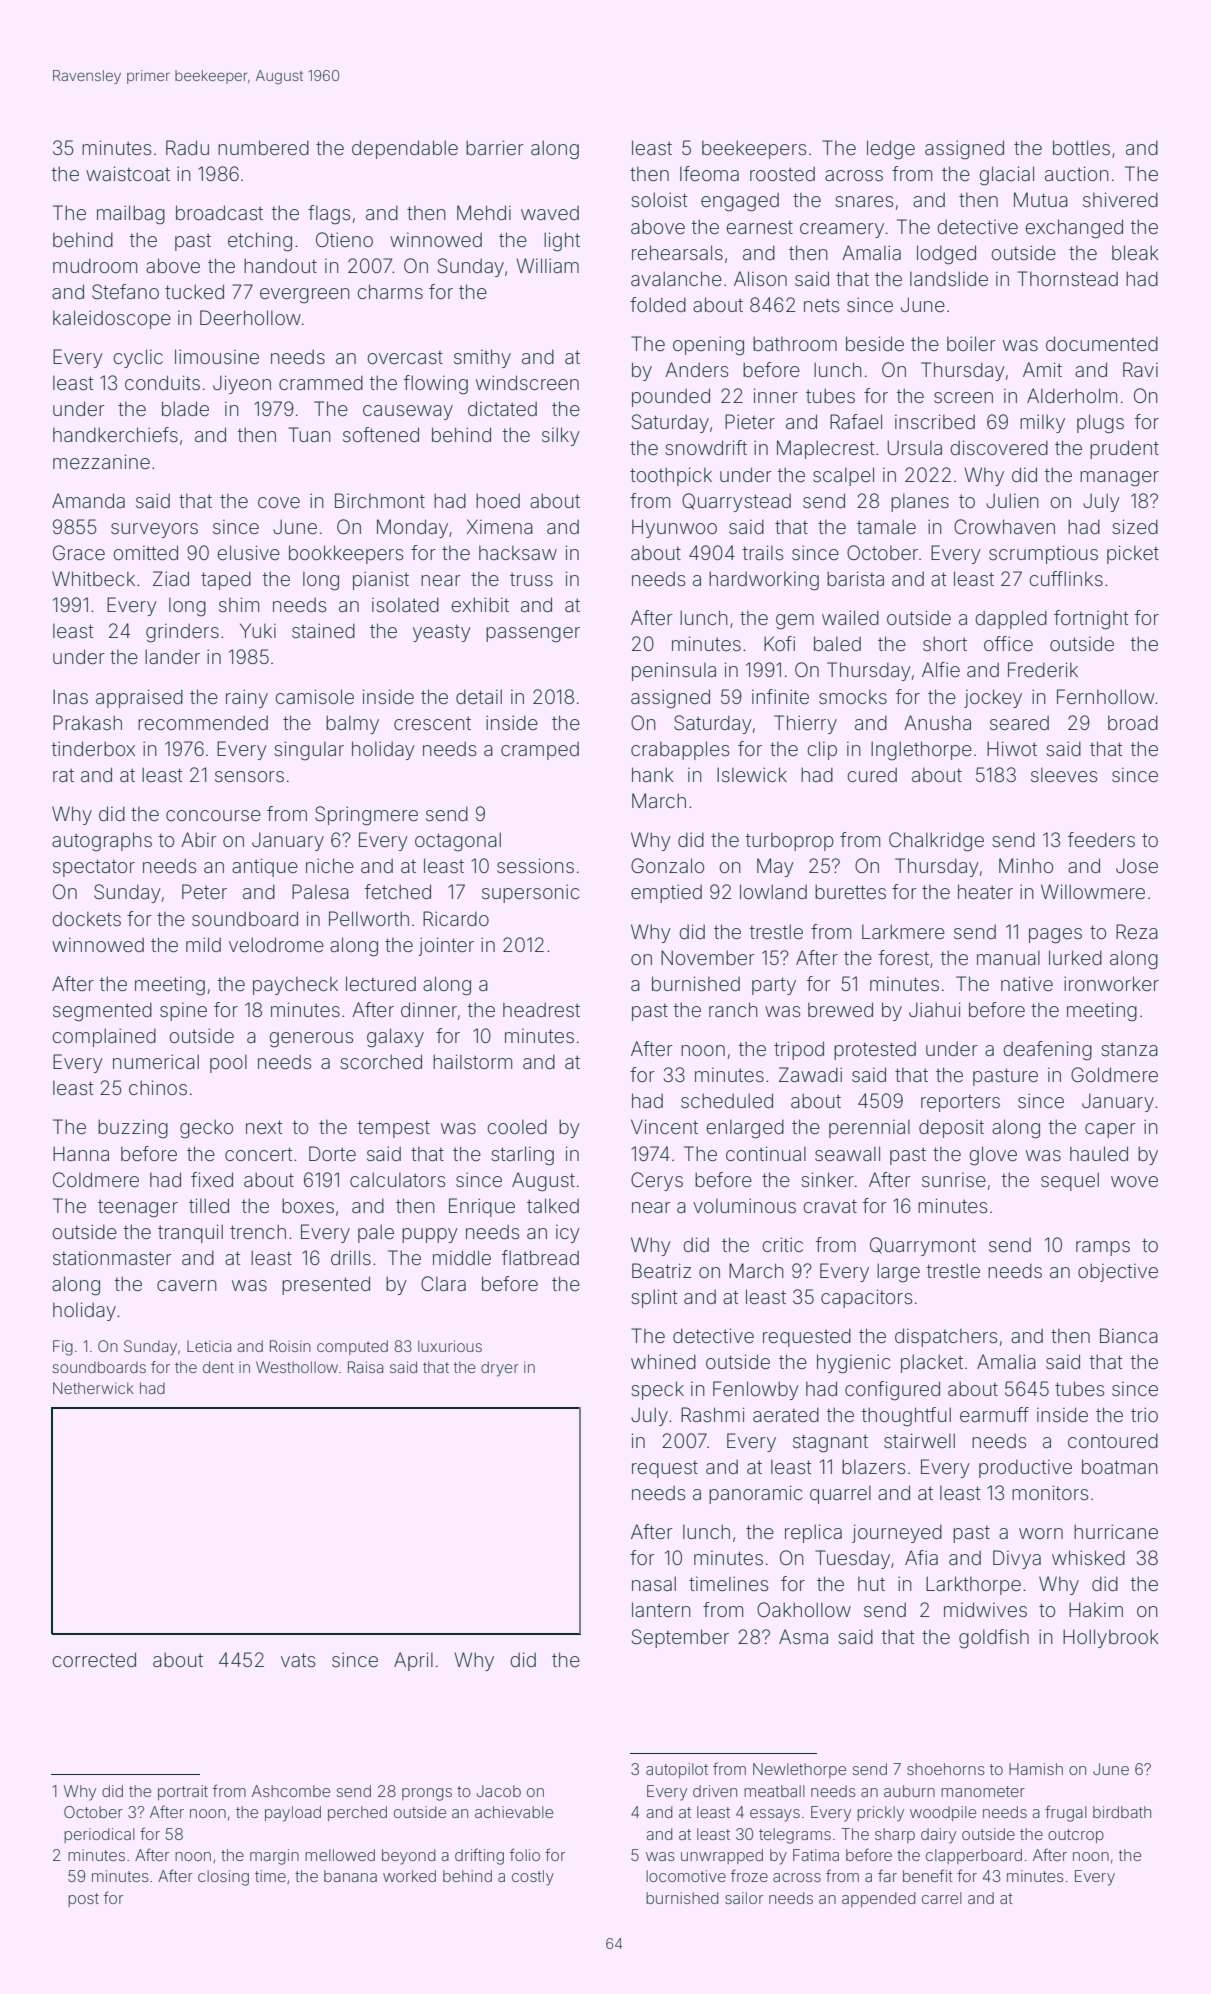  What do you see at coordinates (86, 918) in the screenshot?
I see `dockets` at bounding box center [86, 918].
